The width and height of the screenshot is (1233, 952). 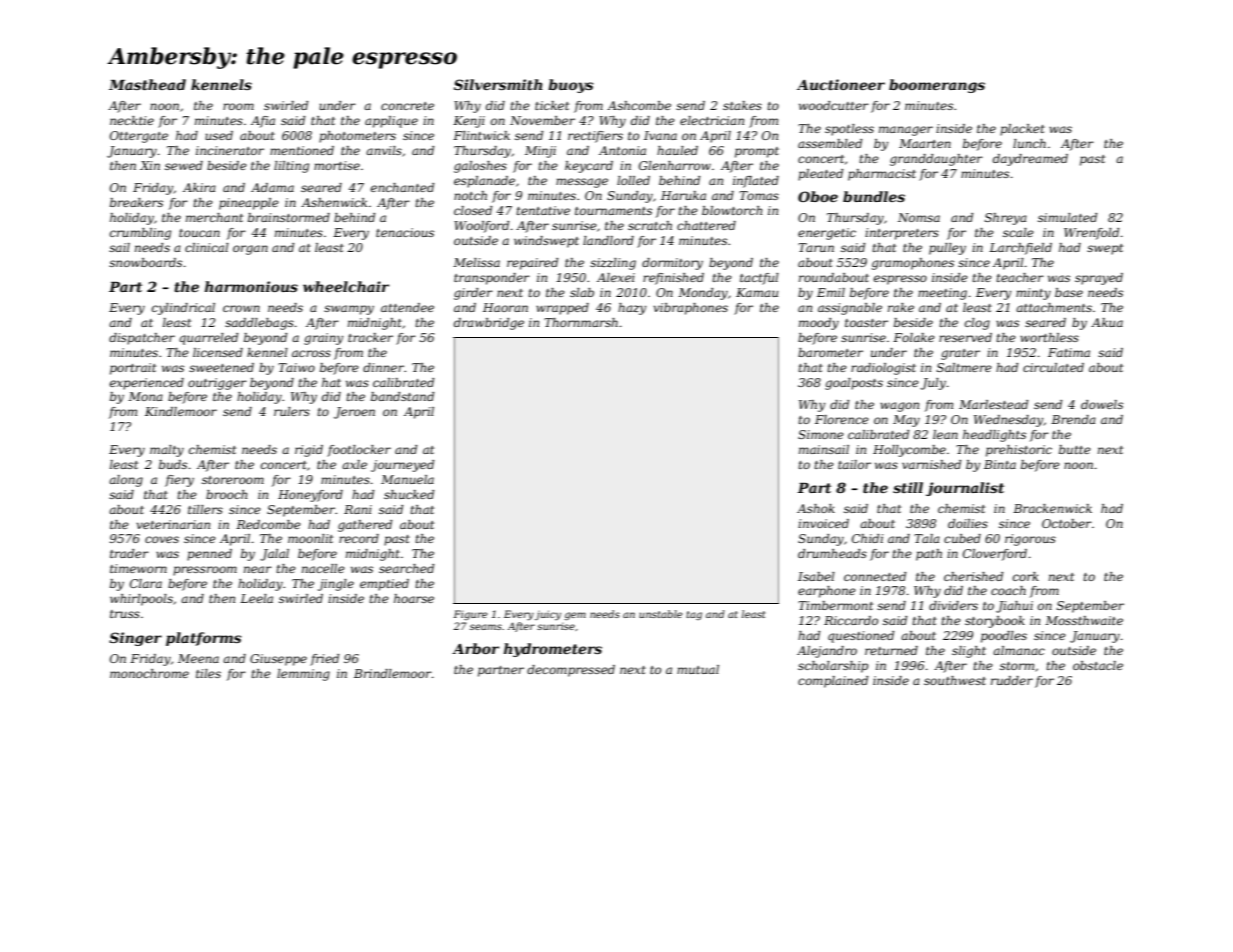 I want to click on buoys, so click(x=571, y=86).
